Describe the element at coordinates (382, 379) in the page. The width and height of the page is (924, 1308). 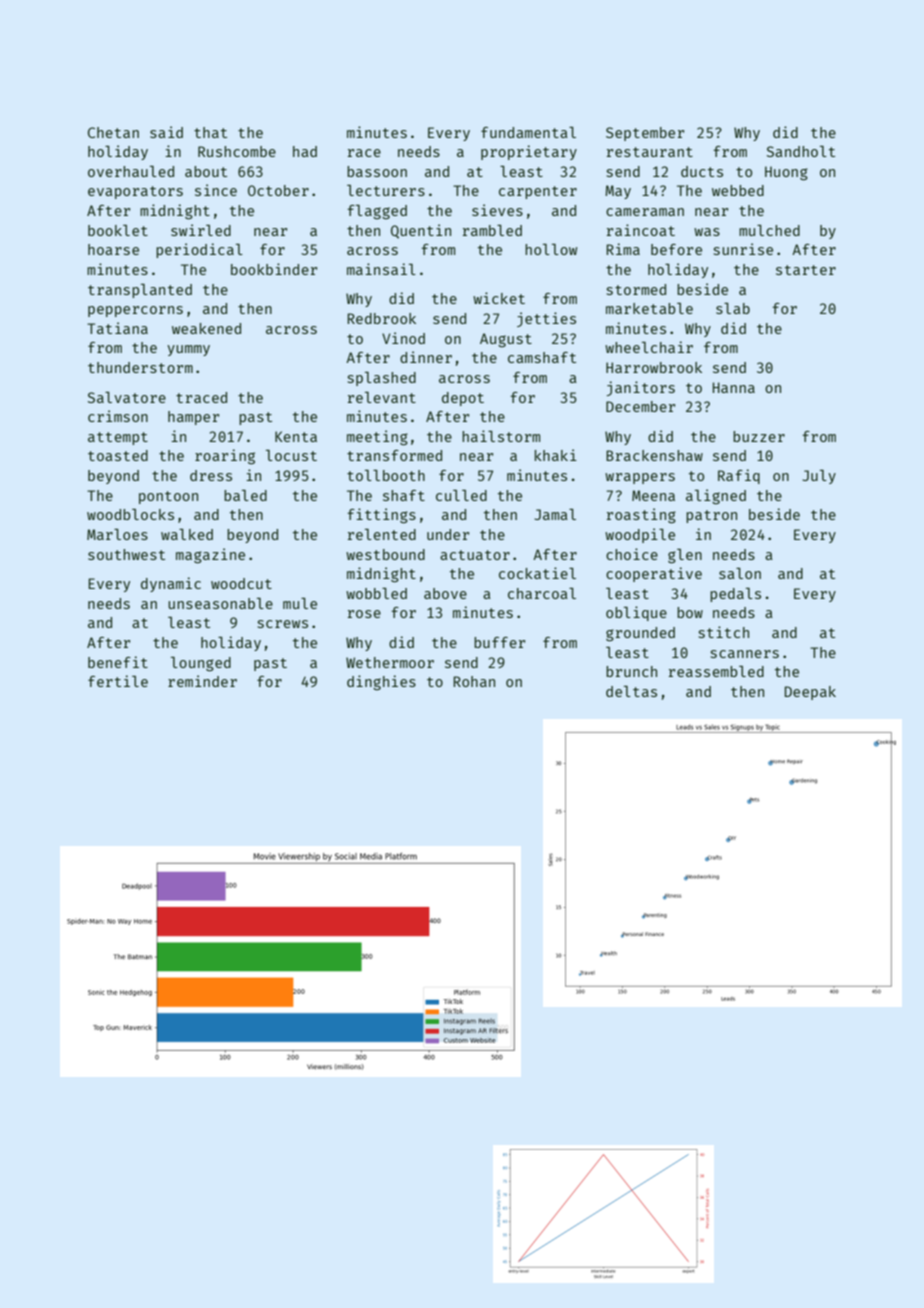
I see `splashed` at that location.
